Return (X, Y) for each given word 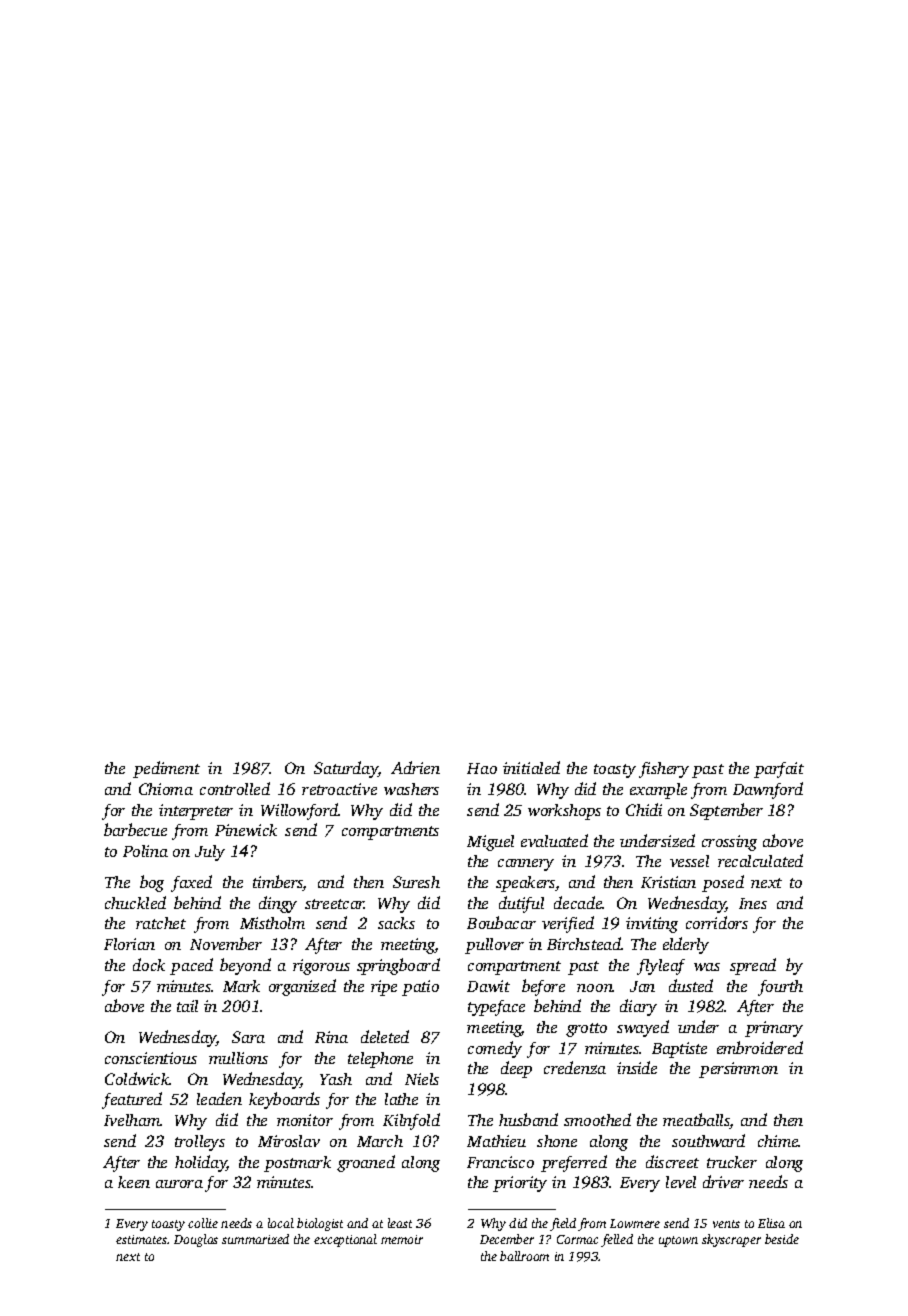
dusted (691, 985)
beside (782, 1239)
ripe (384, 988)
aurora (179, 1184)
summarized (255, 1239)
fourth (780, 988)
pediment (166, 769)
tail (187, 1006)
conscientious (151, 1058)
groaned (366, 1163)
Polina (145, 851)
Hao (482, 768)
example (658, 791)
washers (411, 789)
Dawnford (768, 790)
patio (420, 988)
